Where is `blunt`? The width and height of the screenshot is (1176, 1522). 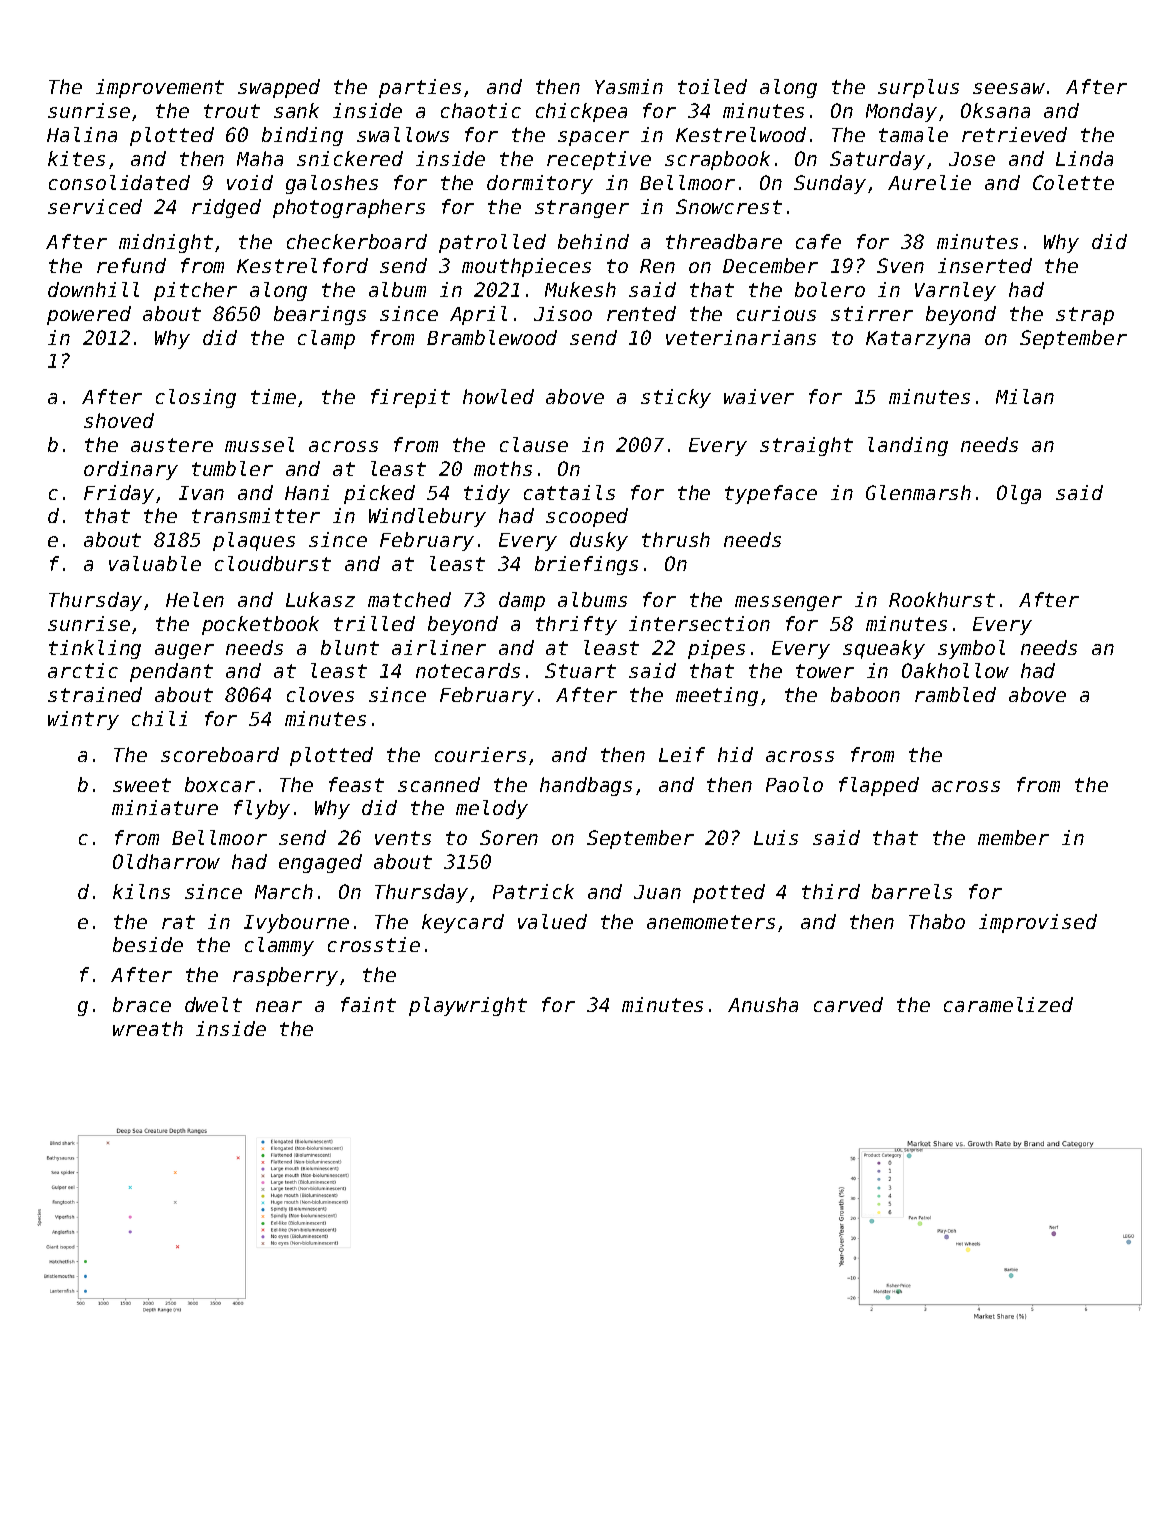 blunt is located at coordinates (350, 647).
